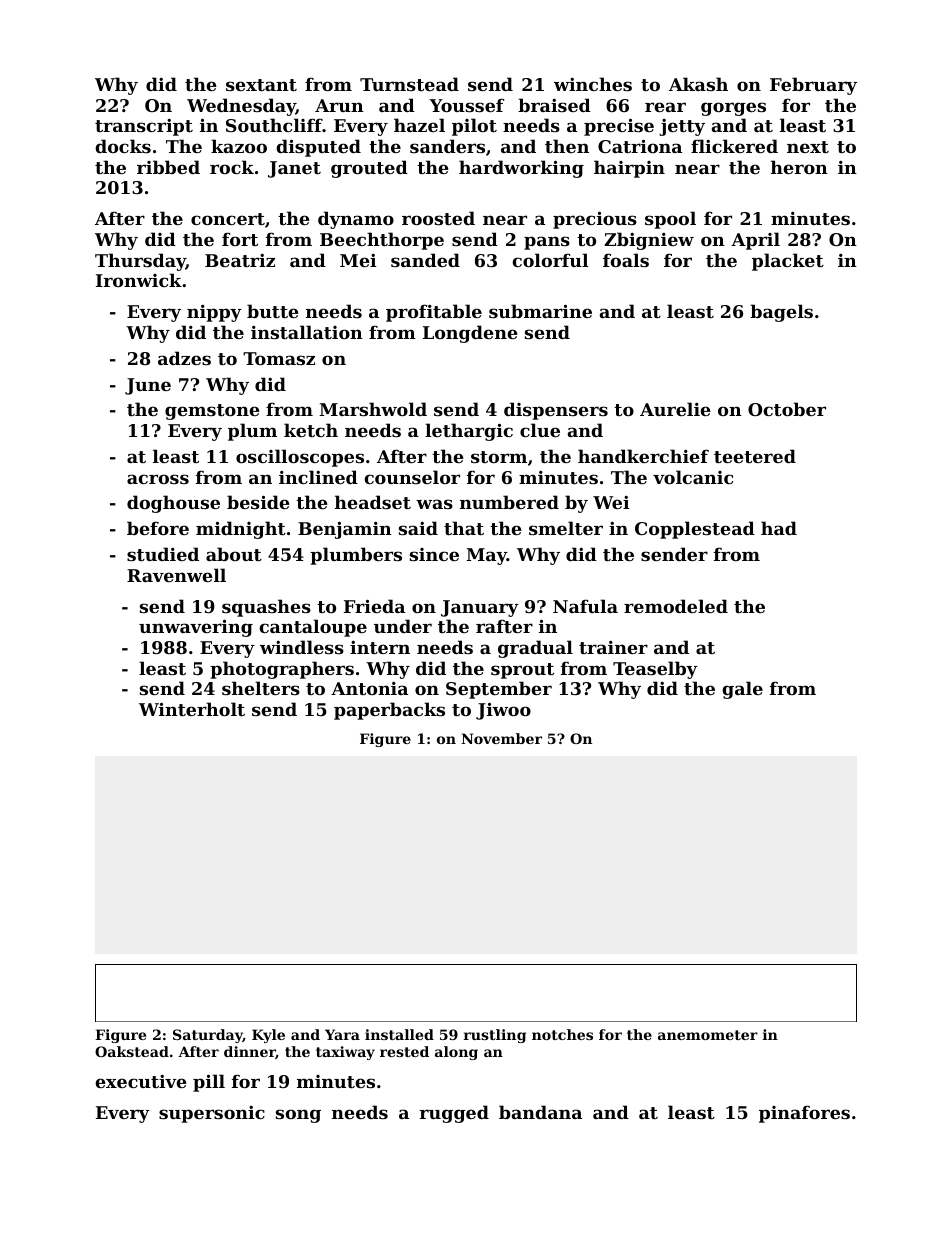 This page has width=952, height=1233. What do you see at coordinates (409, 84) in the page?
I see `Turnstead` at bounding box center [409, 84].
